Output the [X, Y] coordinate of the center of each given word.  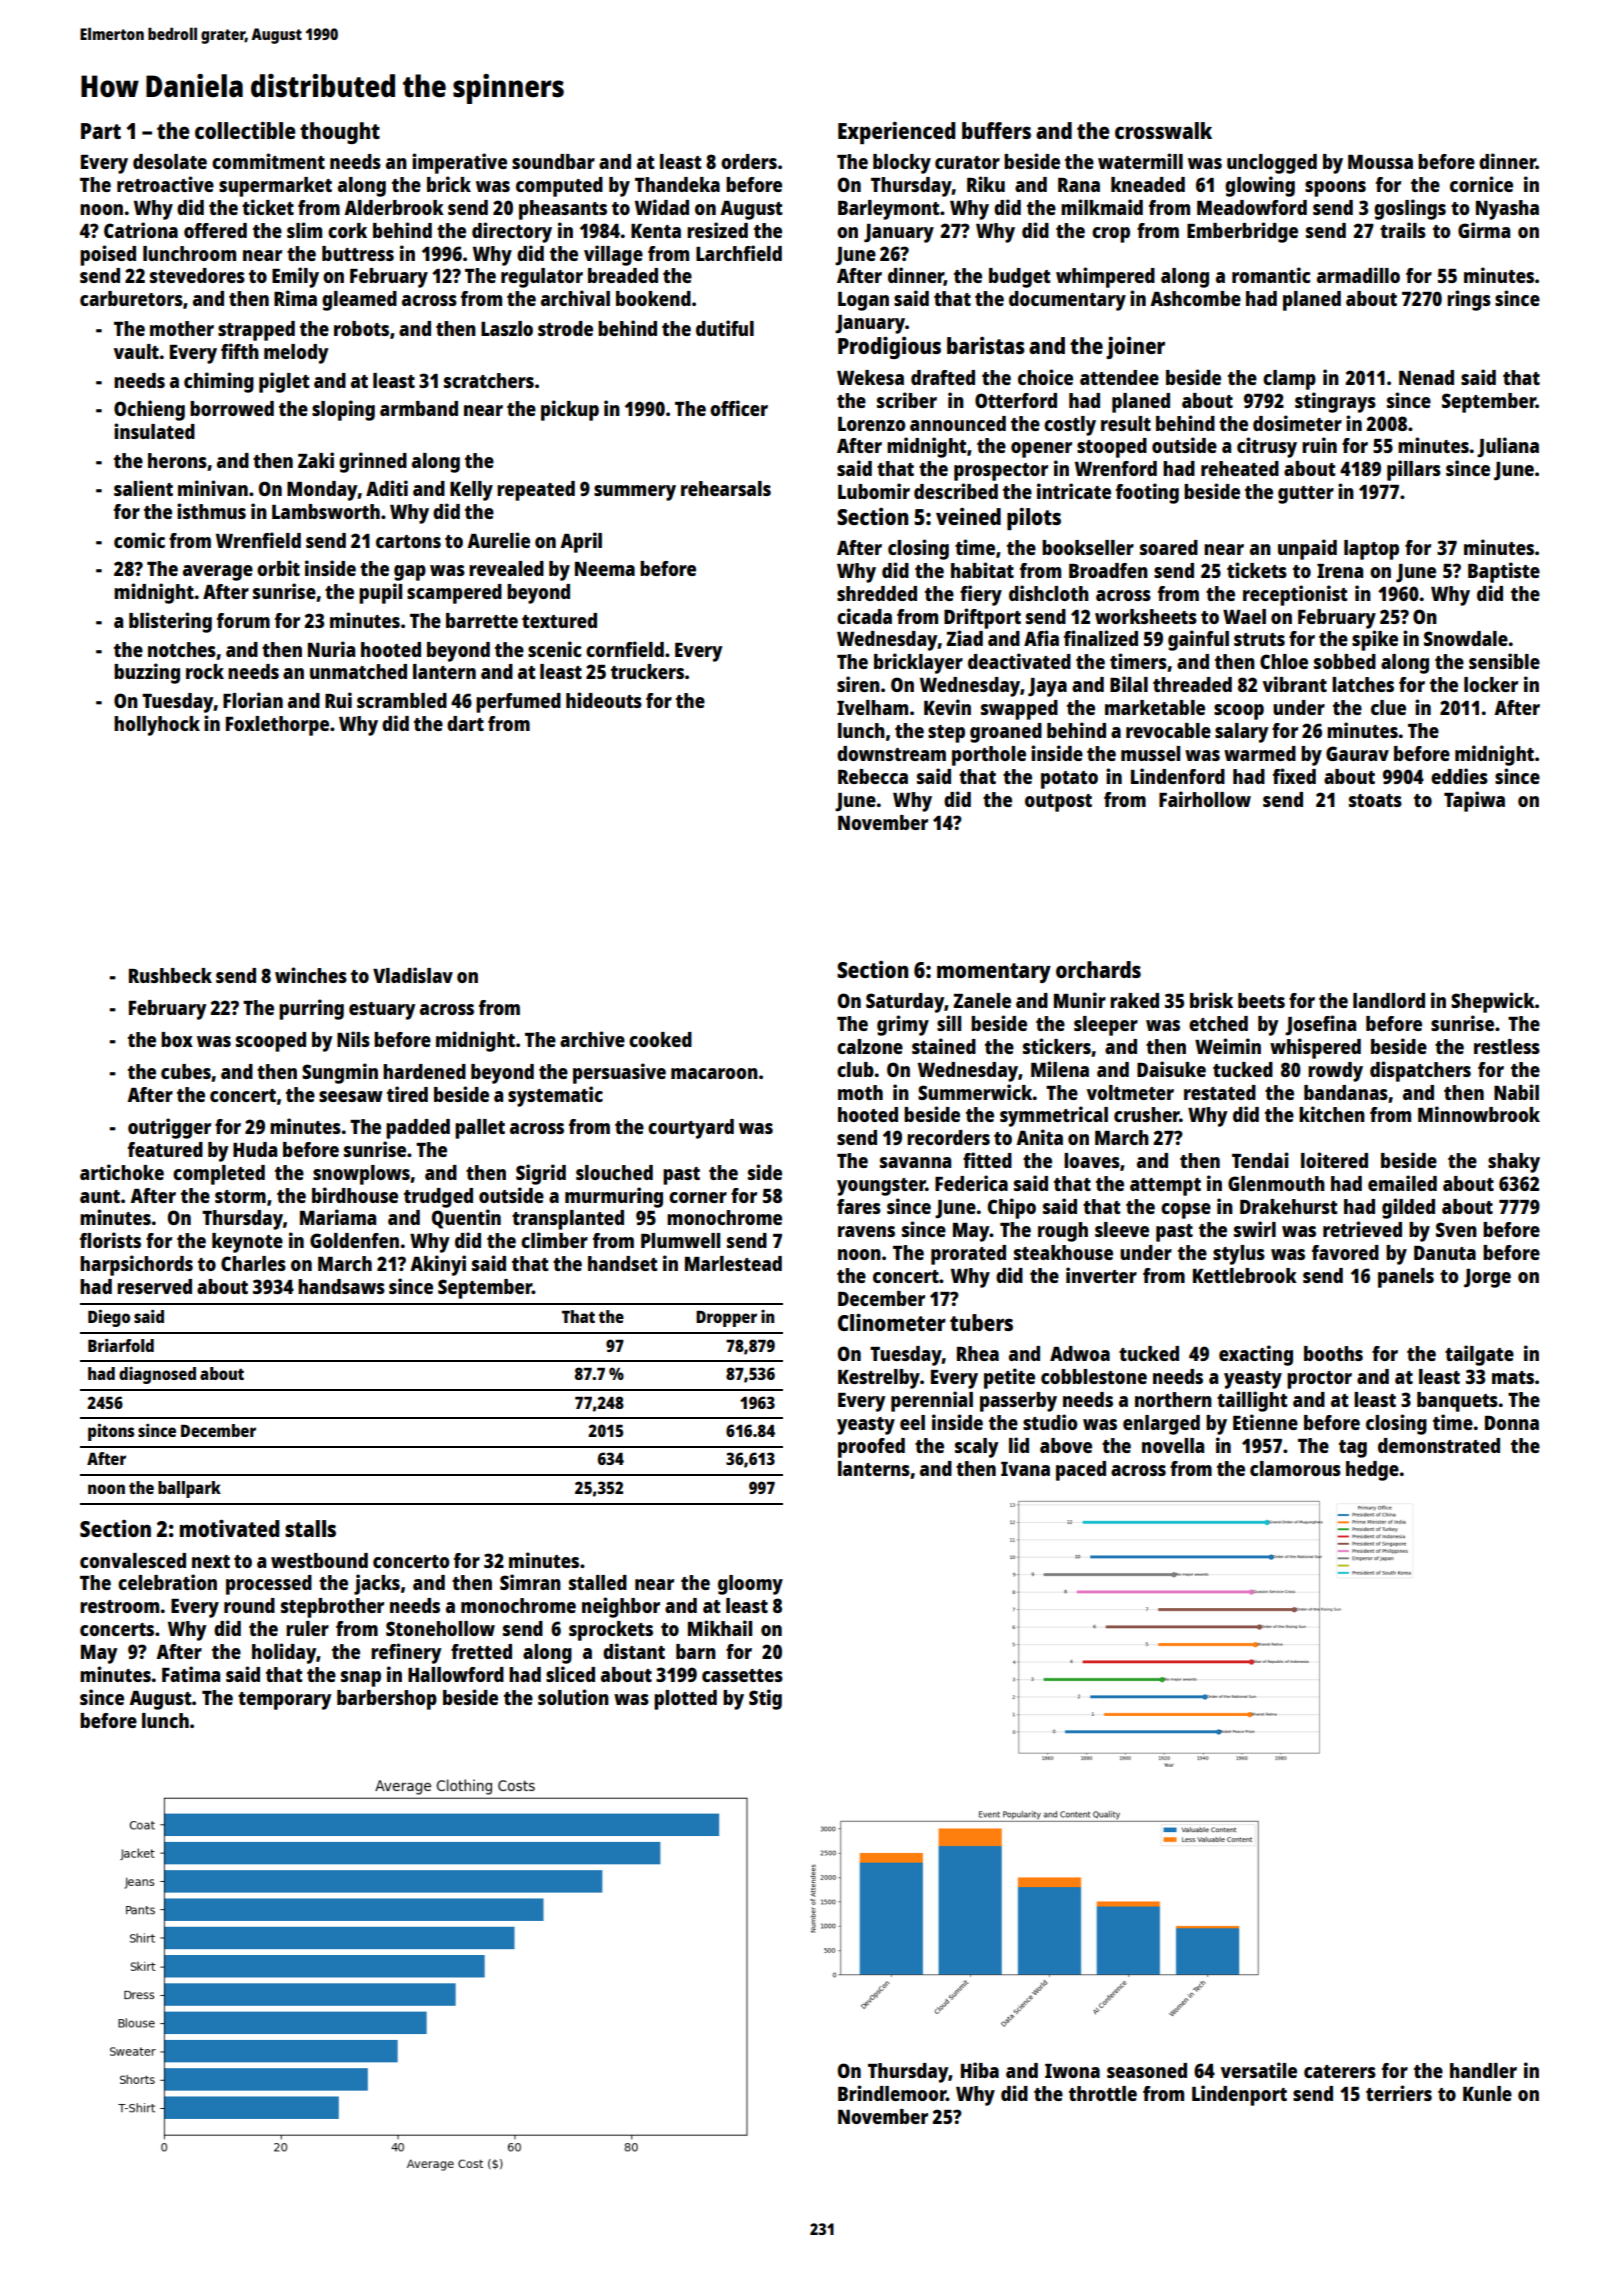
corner [698, 1197]
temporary [284, 1701]
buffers [996, 130]
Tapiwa [1474, 801]
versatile [1259, 2070]
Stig [765, 1699]
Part [101, 131]
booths [1333, 1353]
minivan [213, 488]
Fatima [191, 1674]
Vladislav [413, 975]
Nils [353, 1039]
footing [1147, 493]
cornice [1481, 184]
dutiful [725, 328]
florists [110, 1240]
